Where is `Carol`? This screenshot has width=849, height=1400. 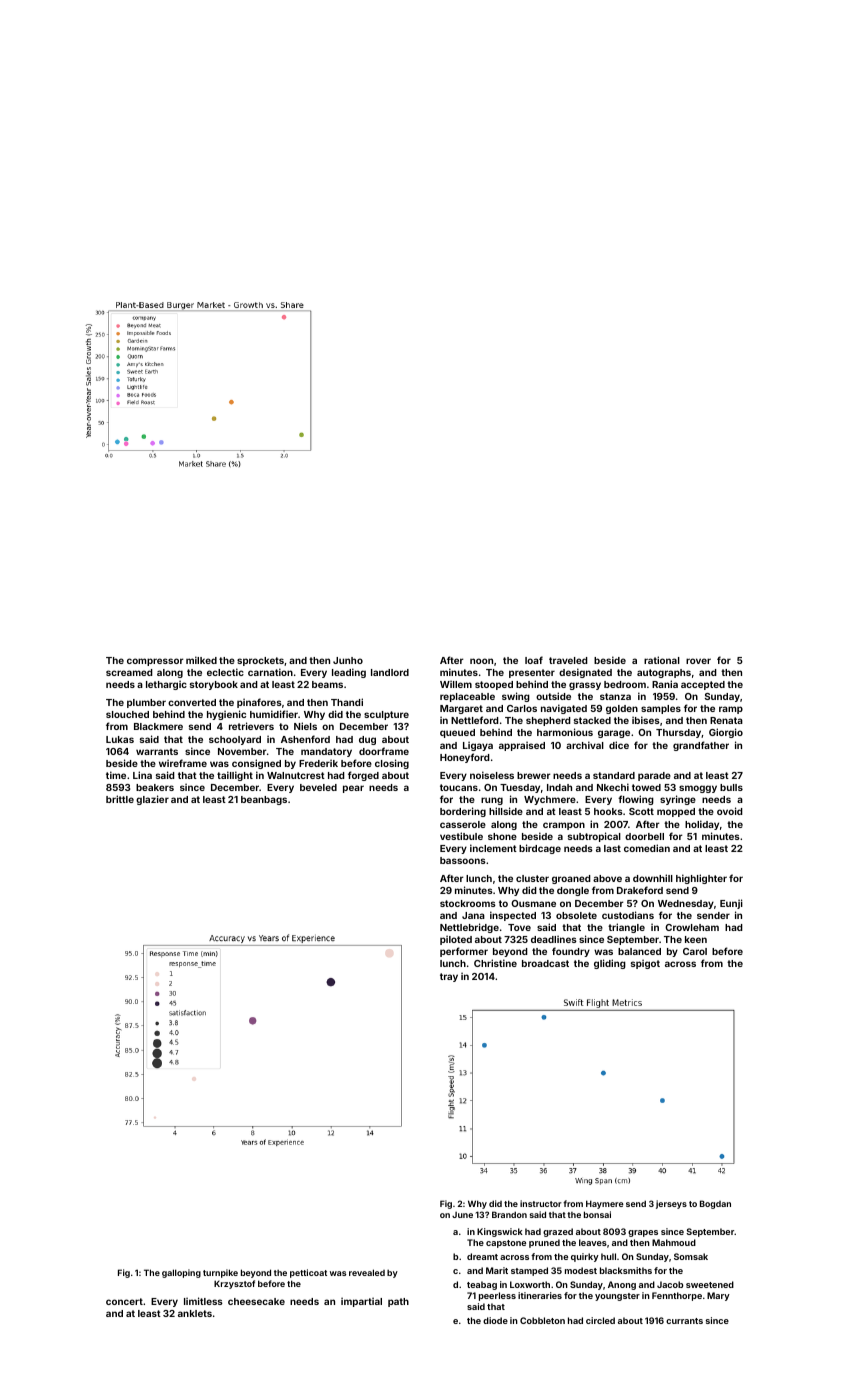 Carol is located at coordinates (695, 951).
